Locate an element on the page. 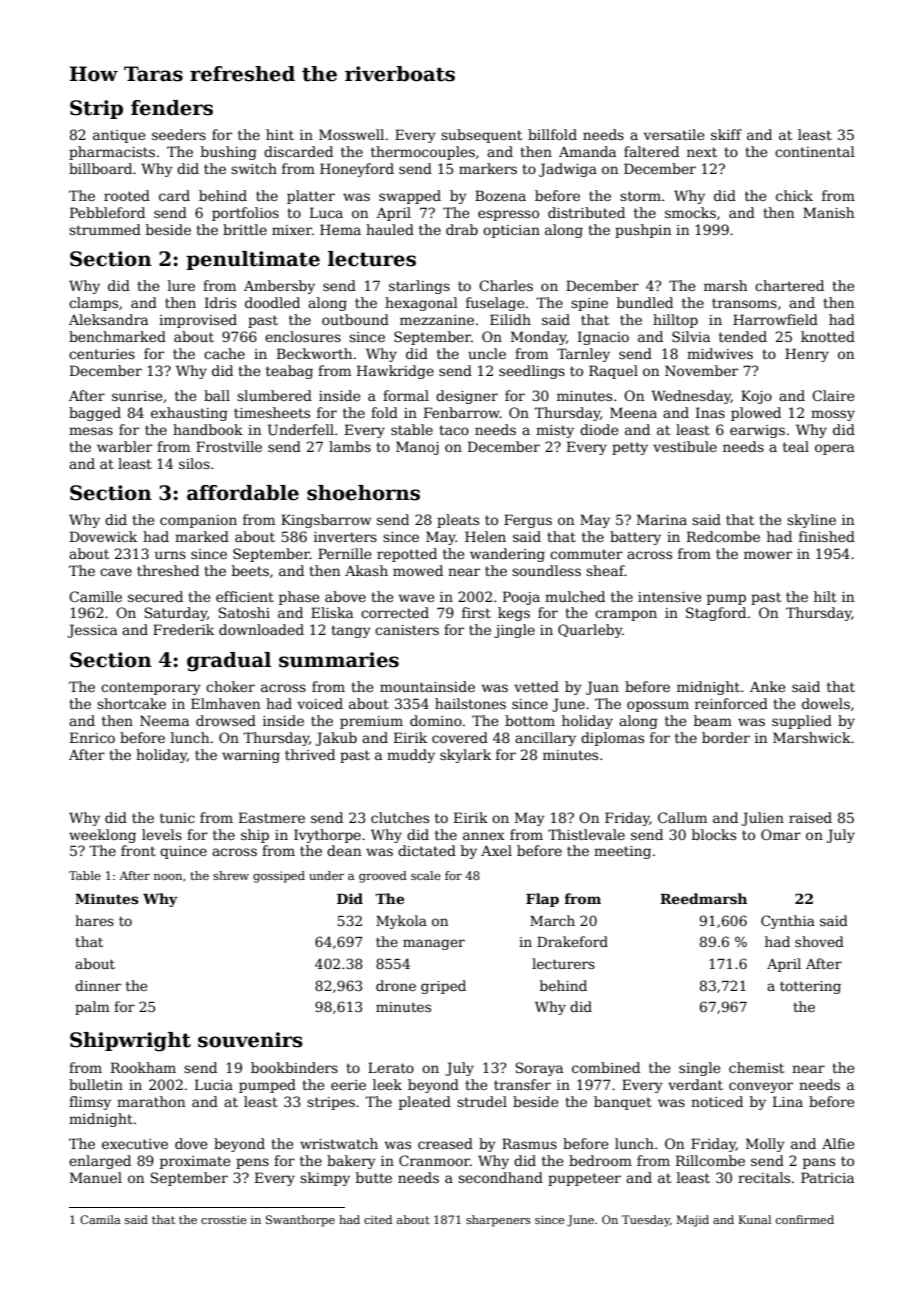 The image size is (924, 1308). Amanda is located at coordinates (587, 151).
